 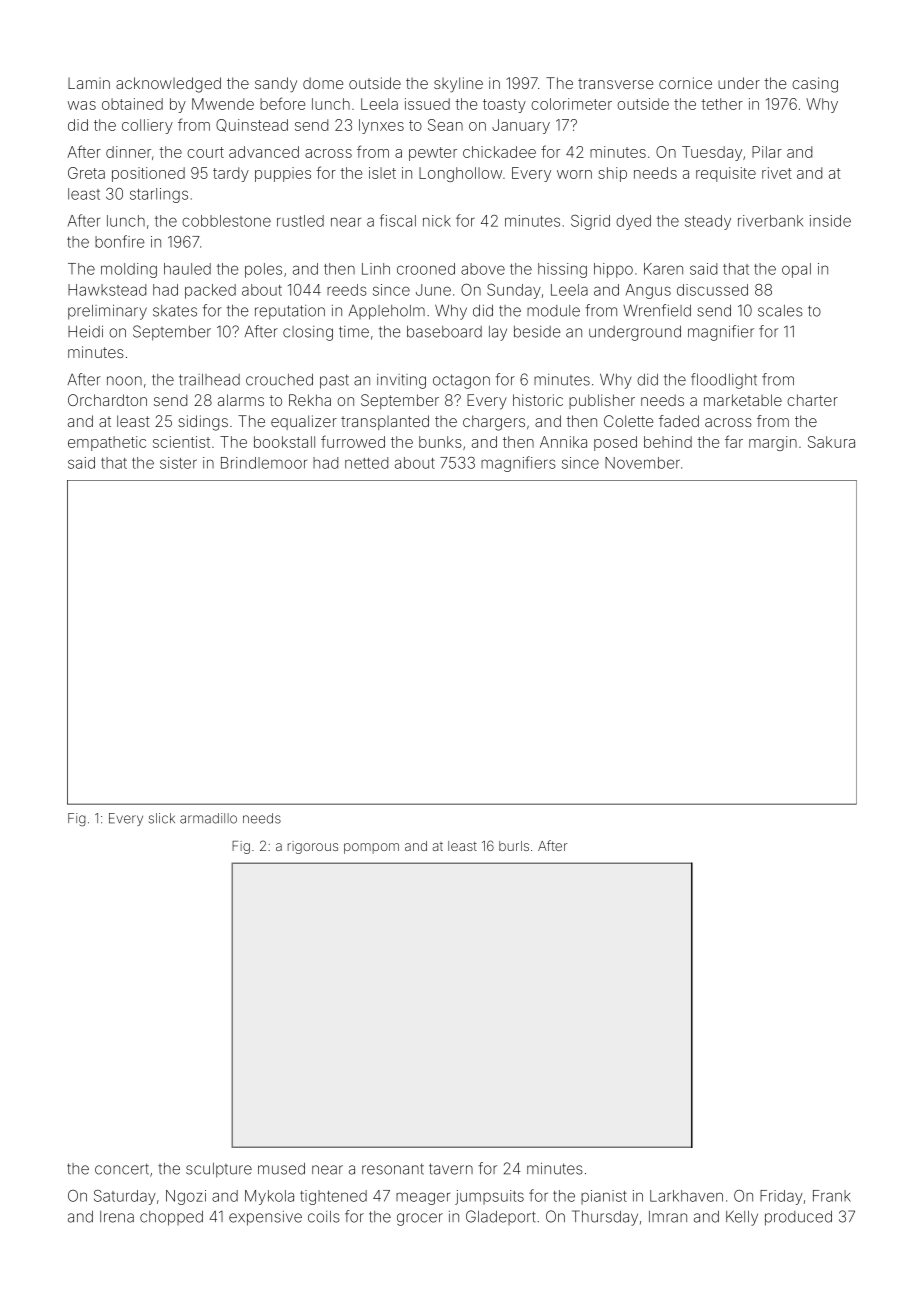 I want to click on sister, so click(x=178, y=463).
